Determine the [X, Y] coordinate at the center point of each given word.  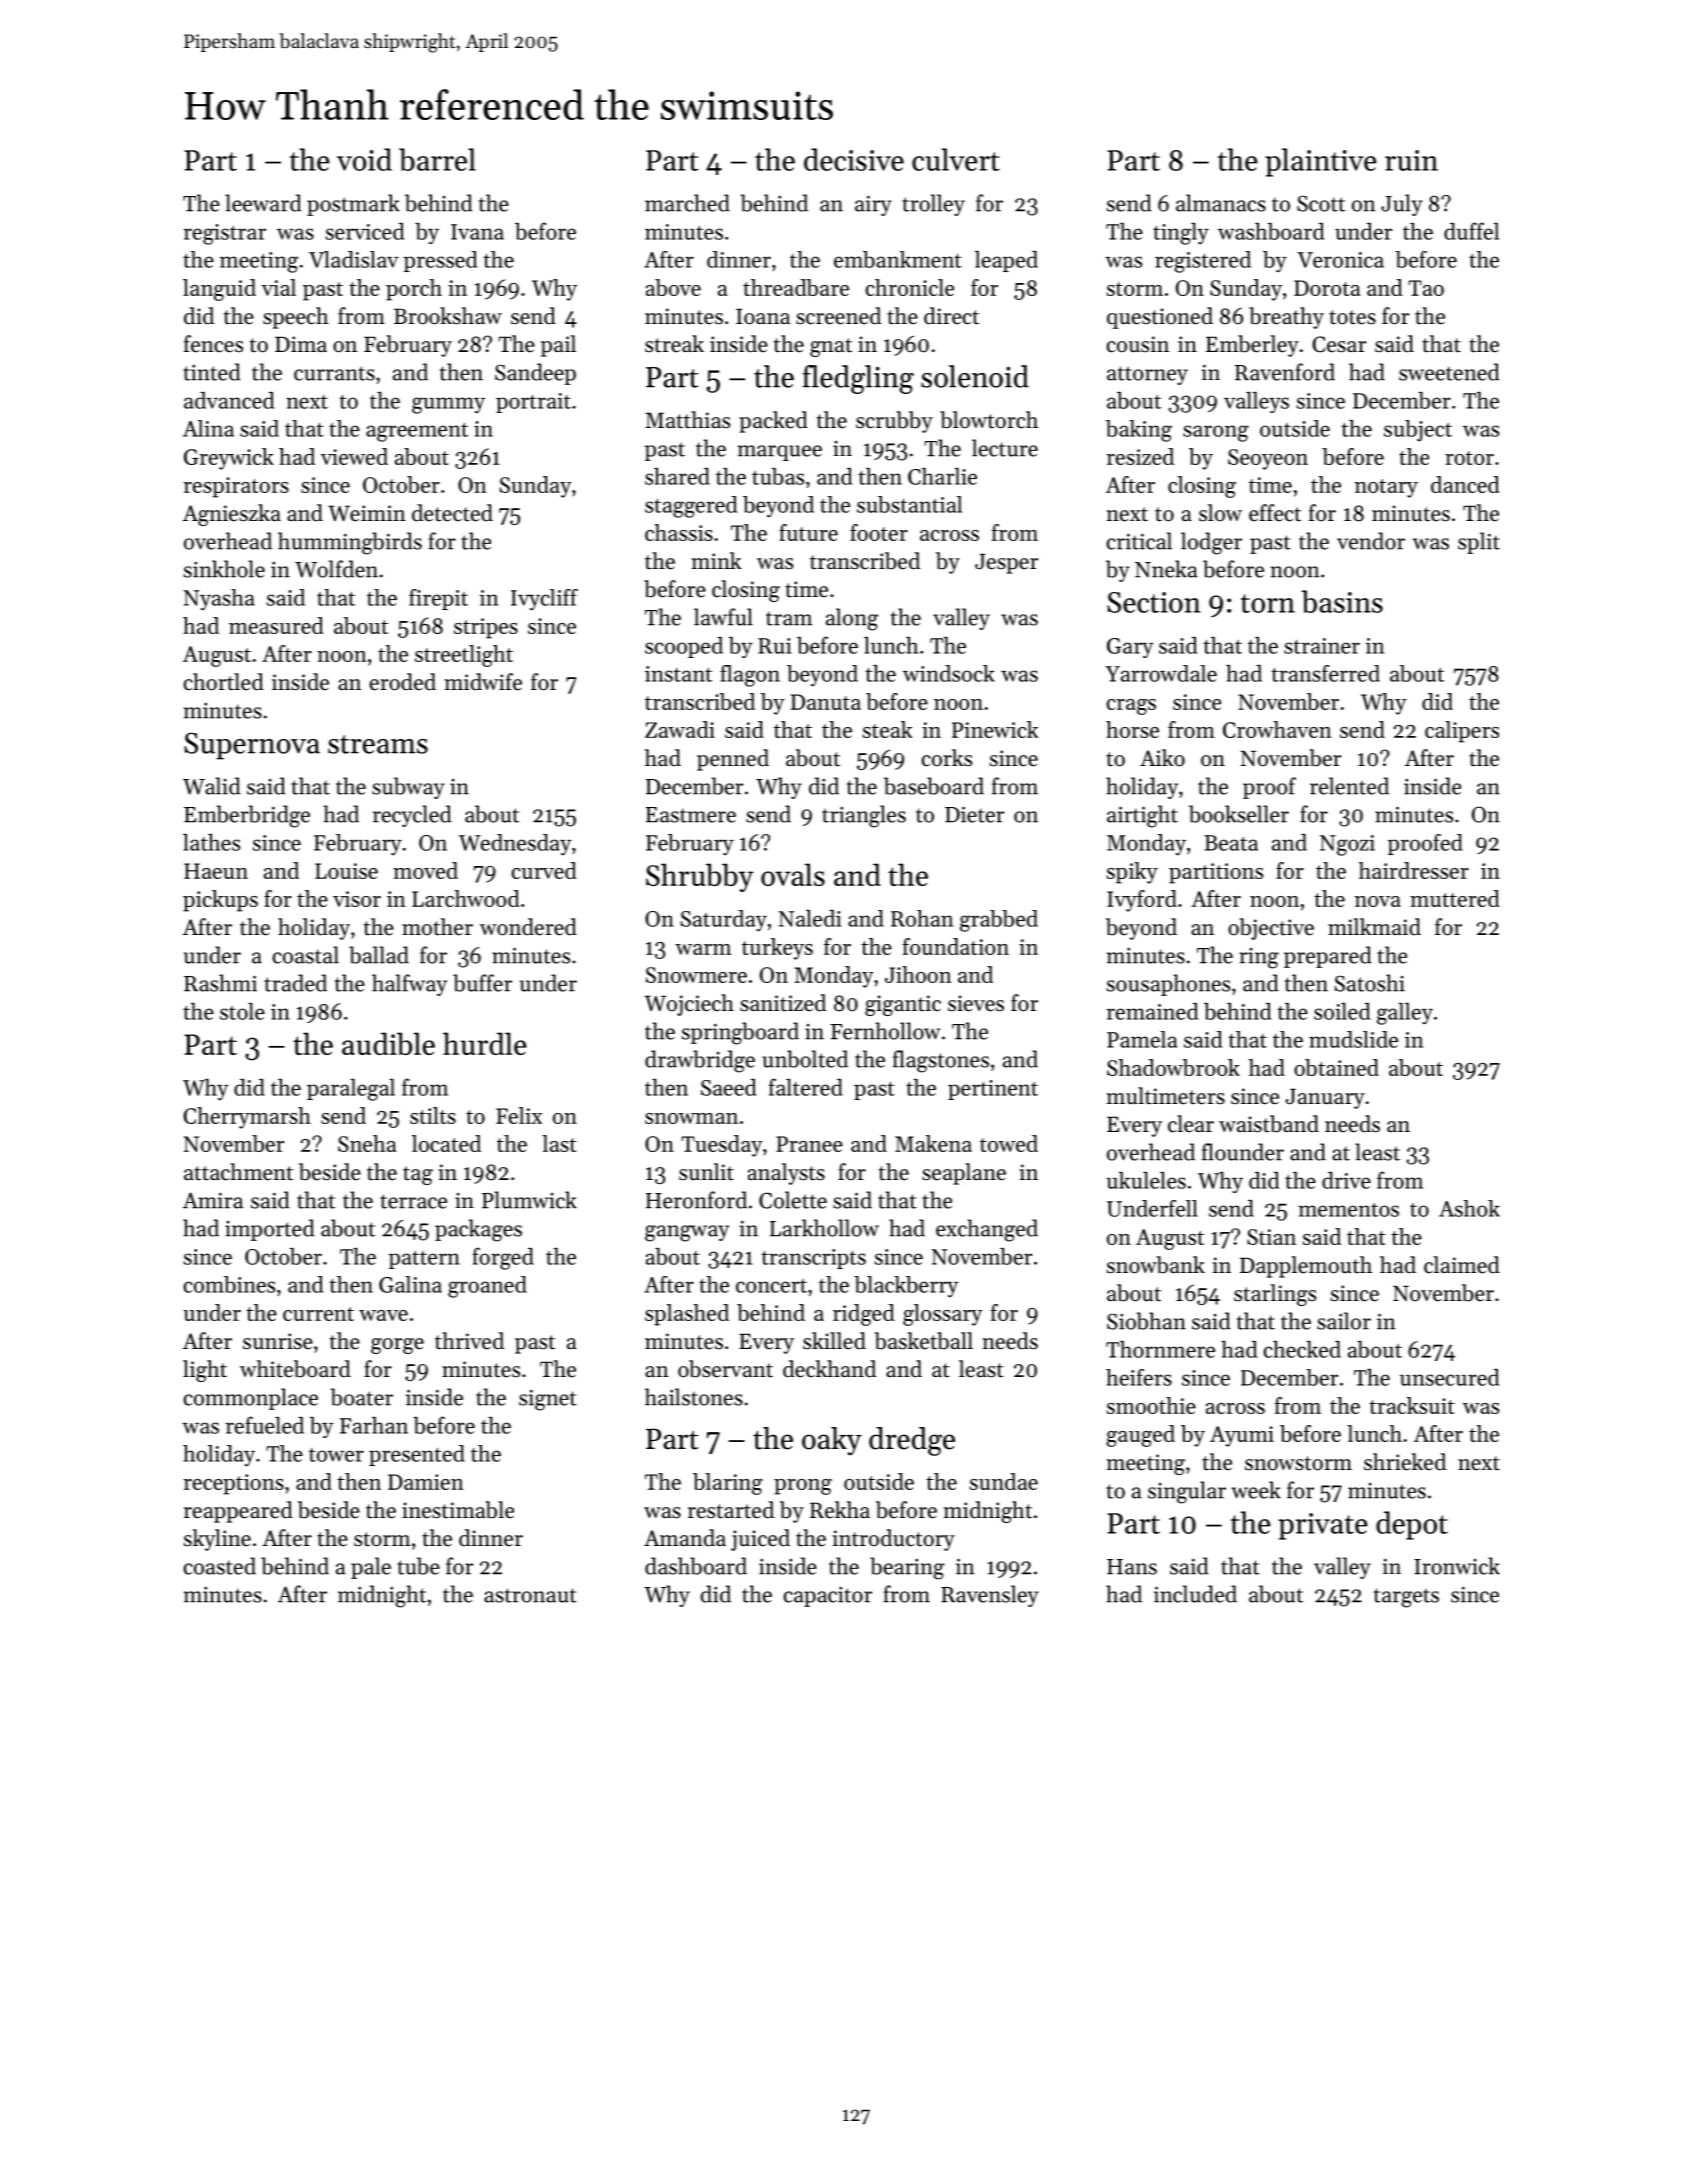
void [364, 159]
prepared [1328, 957]
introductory [893, 1540]
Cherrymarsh [247, 1118]
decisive [854, 159]
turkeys [777, 949]
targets [1406, 1598]
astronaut [530, 1595]
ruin [1411, 160]
